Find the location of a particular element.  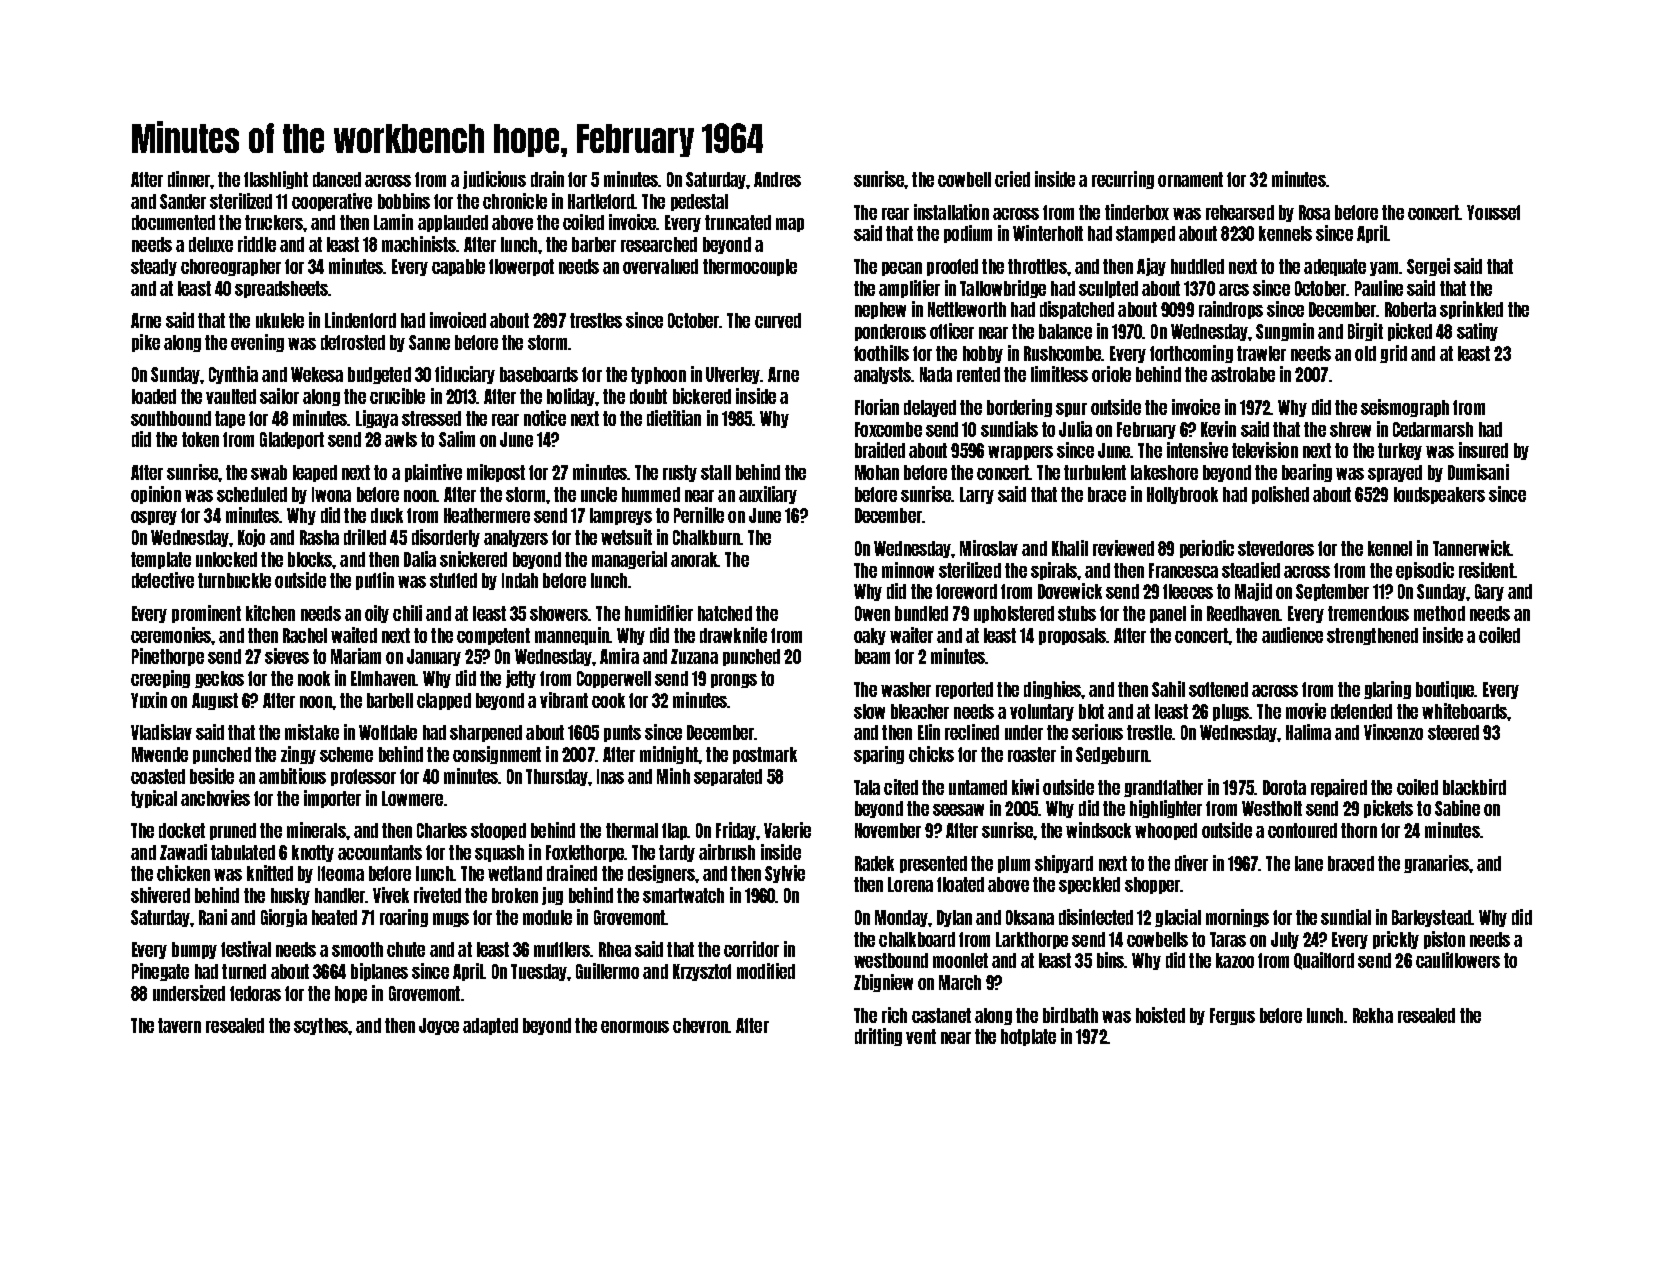

January is located at coordinates (434, 657).
